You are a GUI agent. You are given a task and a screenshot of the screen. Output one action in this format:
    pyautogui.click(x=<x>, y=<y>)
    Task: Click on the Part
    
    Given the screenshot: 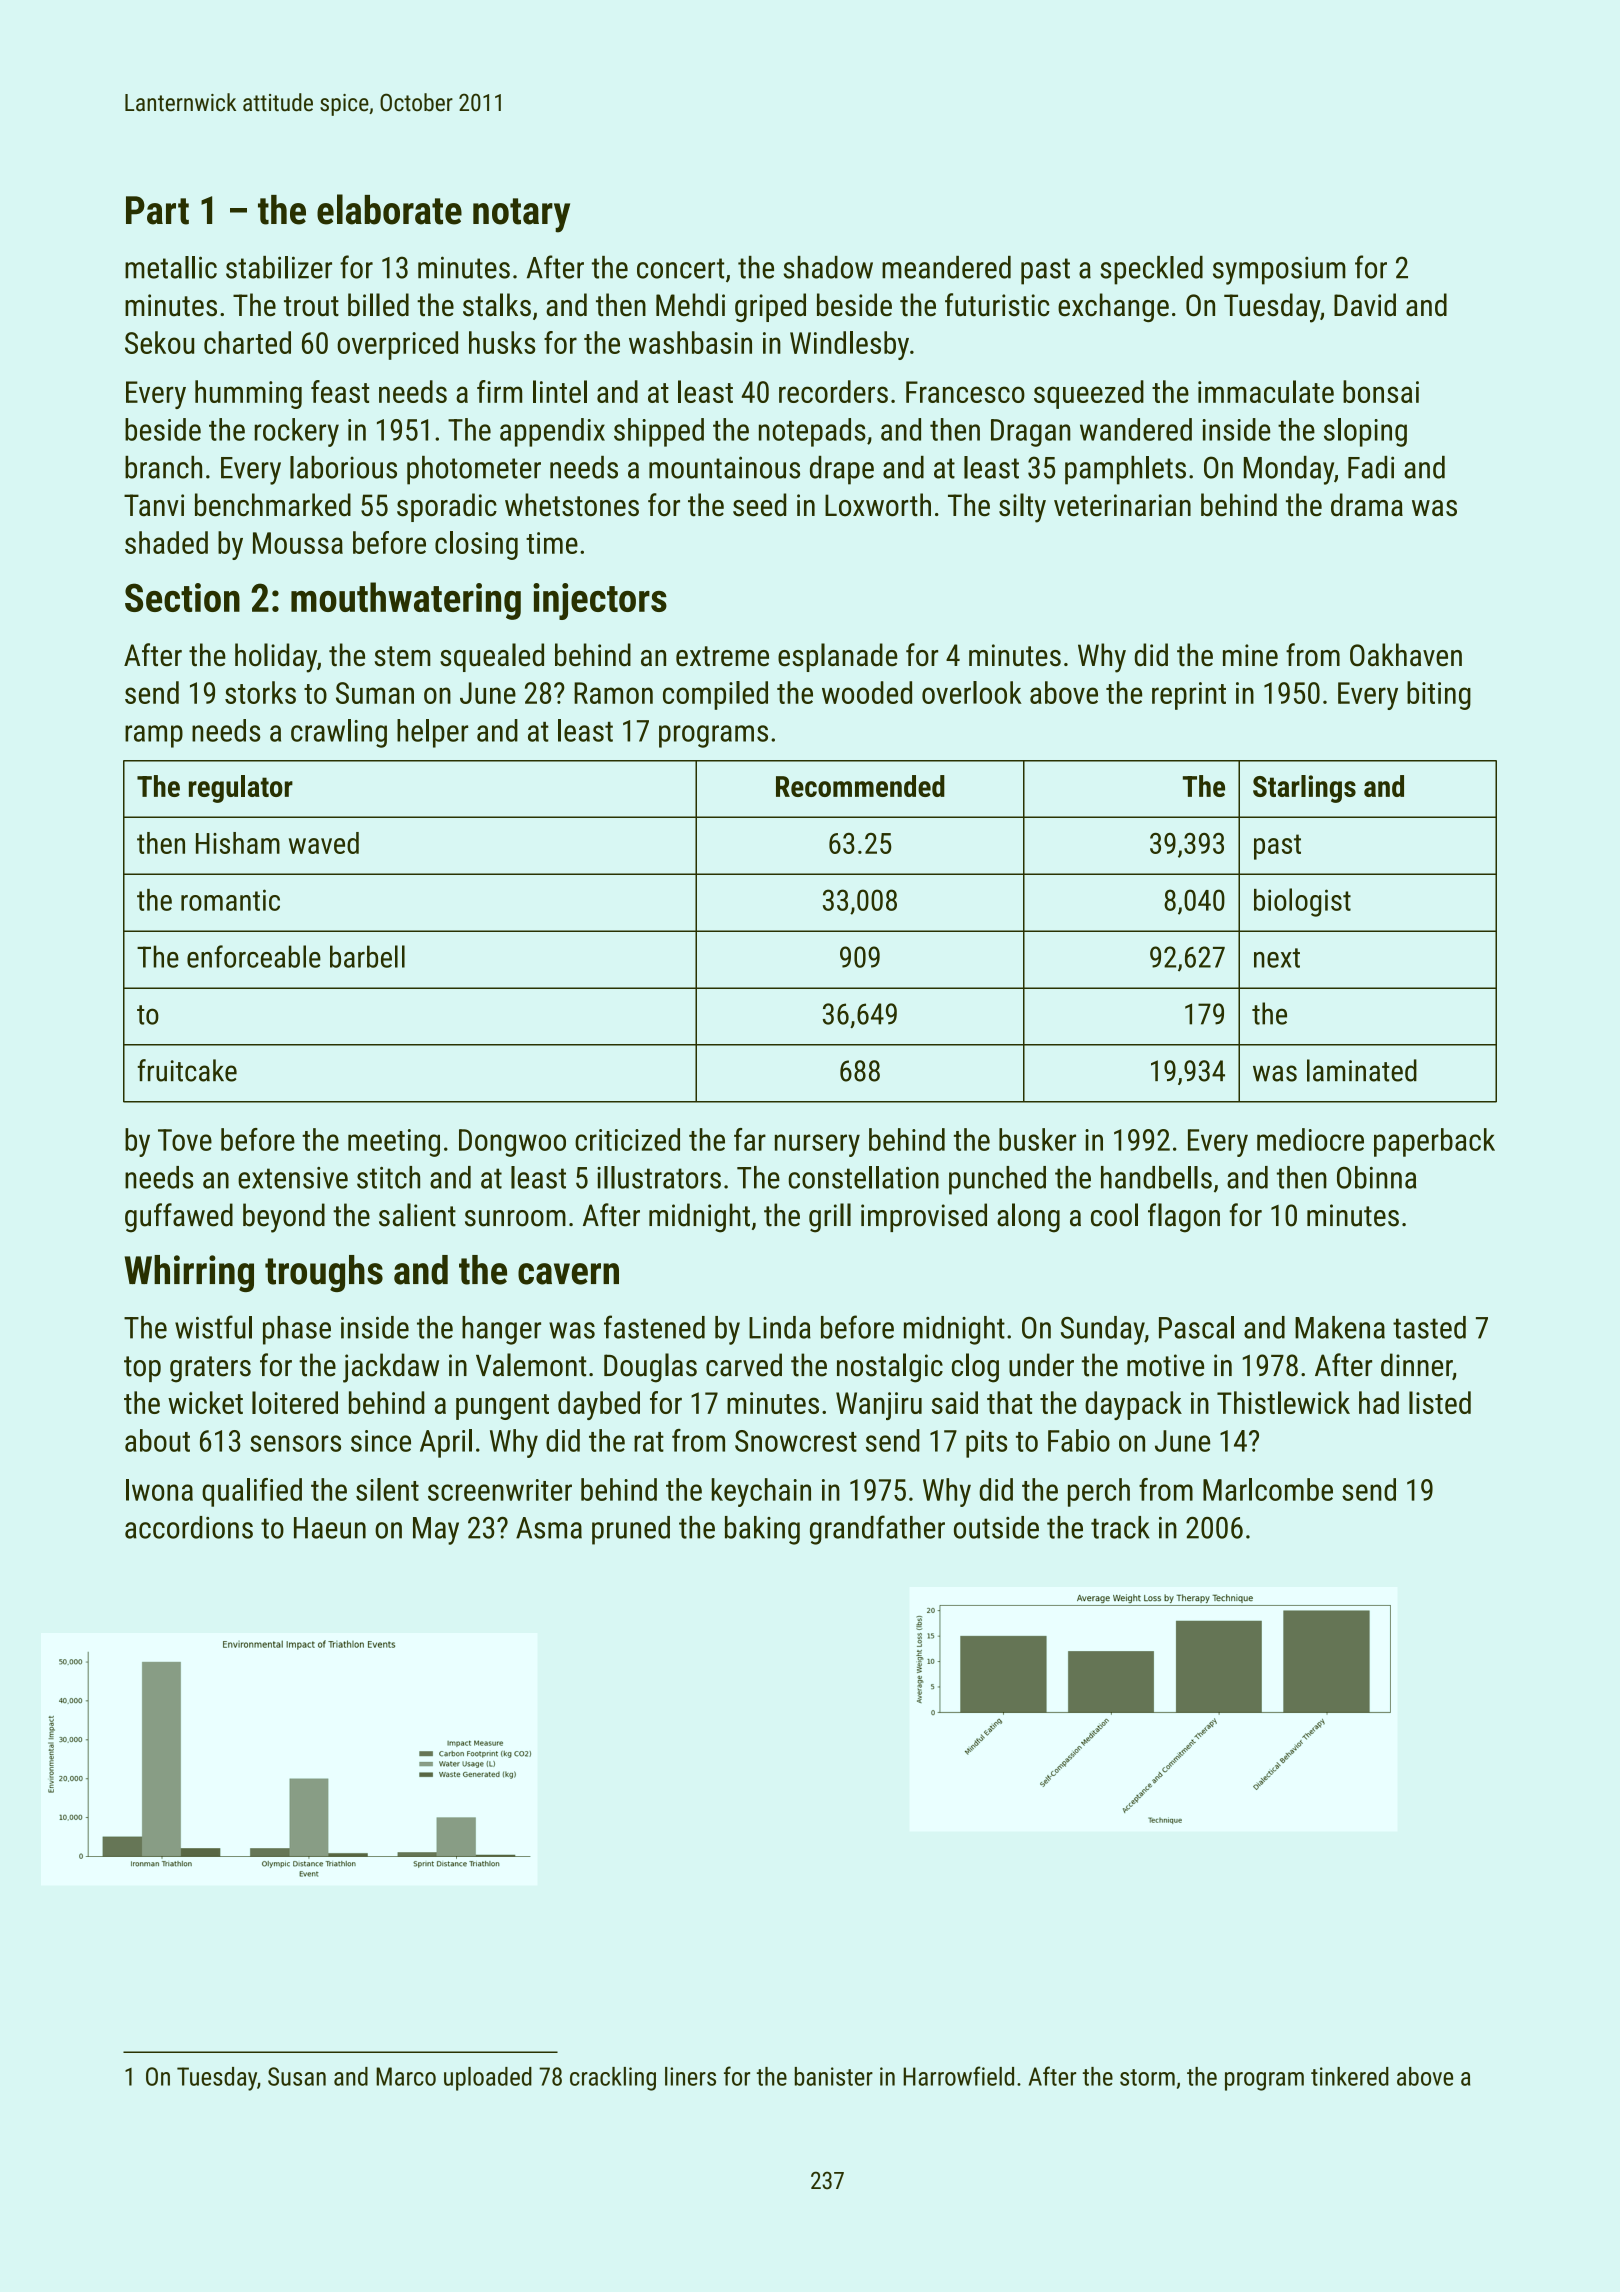 What is the action you would take?
    pyautogui.click(x=157, y=210)
